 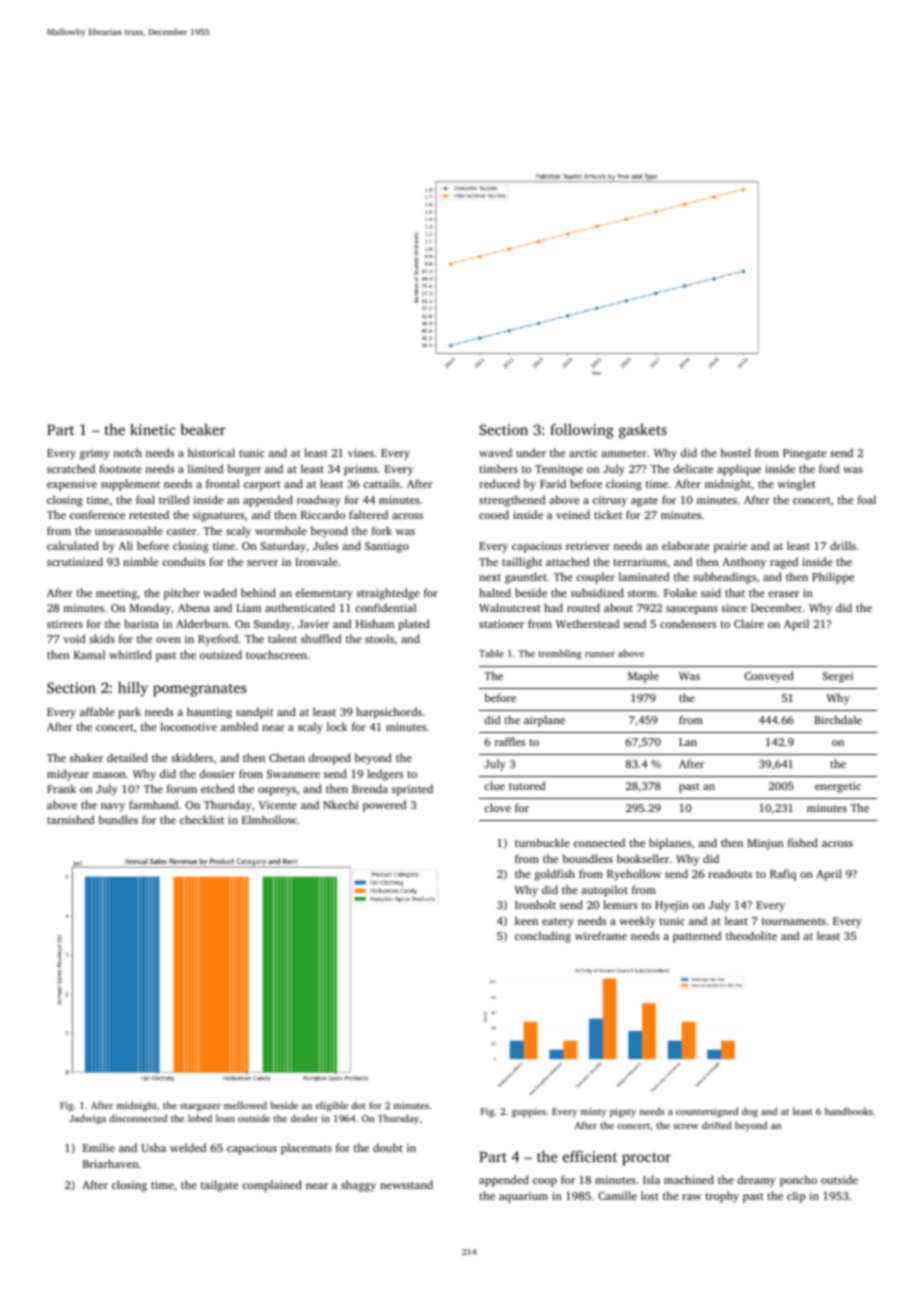 I want to click on waved, so click(x=495, y=452).
